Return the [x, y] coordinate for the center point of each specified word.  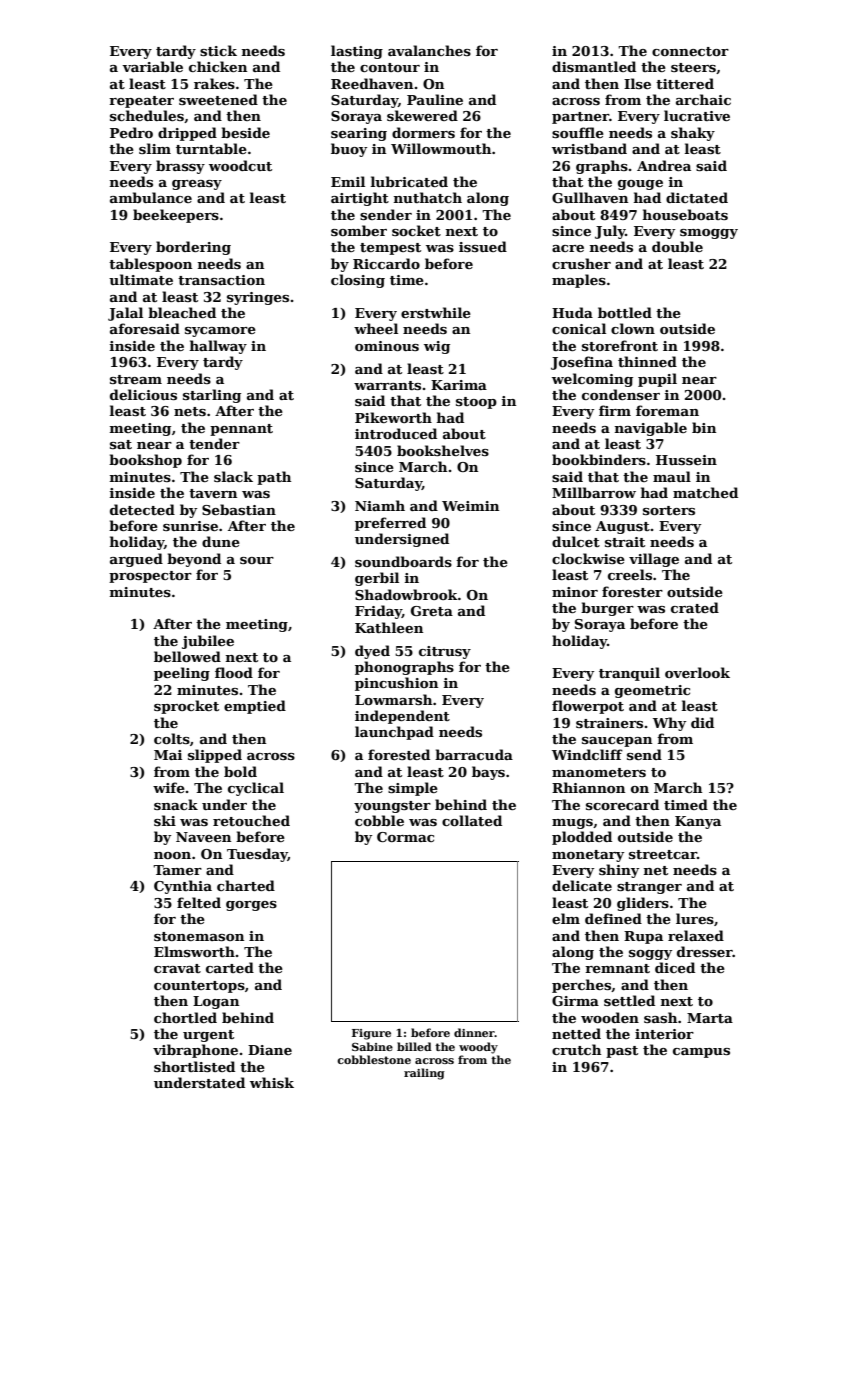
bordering [193, 248]
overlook [697, 672]
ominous [387, 346]
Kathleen [389, 627]
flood [234, 672]
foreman [667, 410]
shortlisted [194, 1066]
